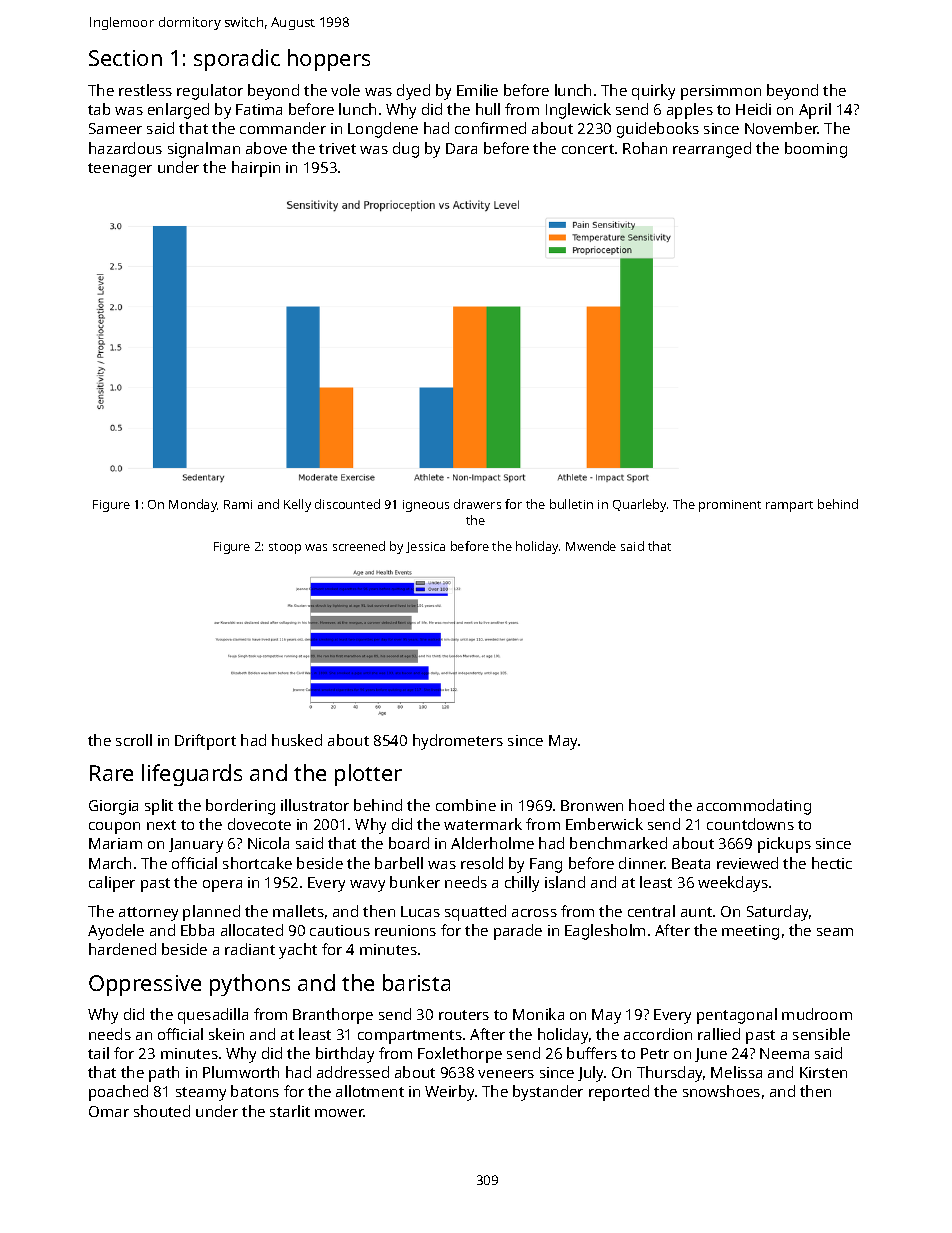  Describe the element at coordinates (816, 150) in the screenshot. I see `booming` at that location.
